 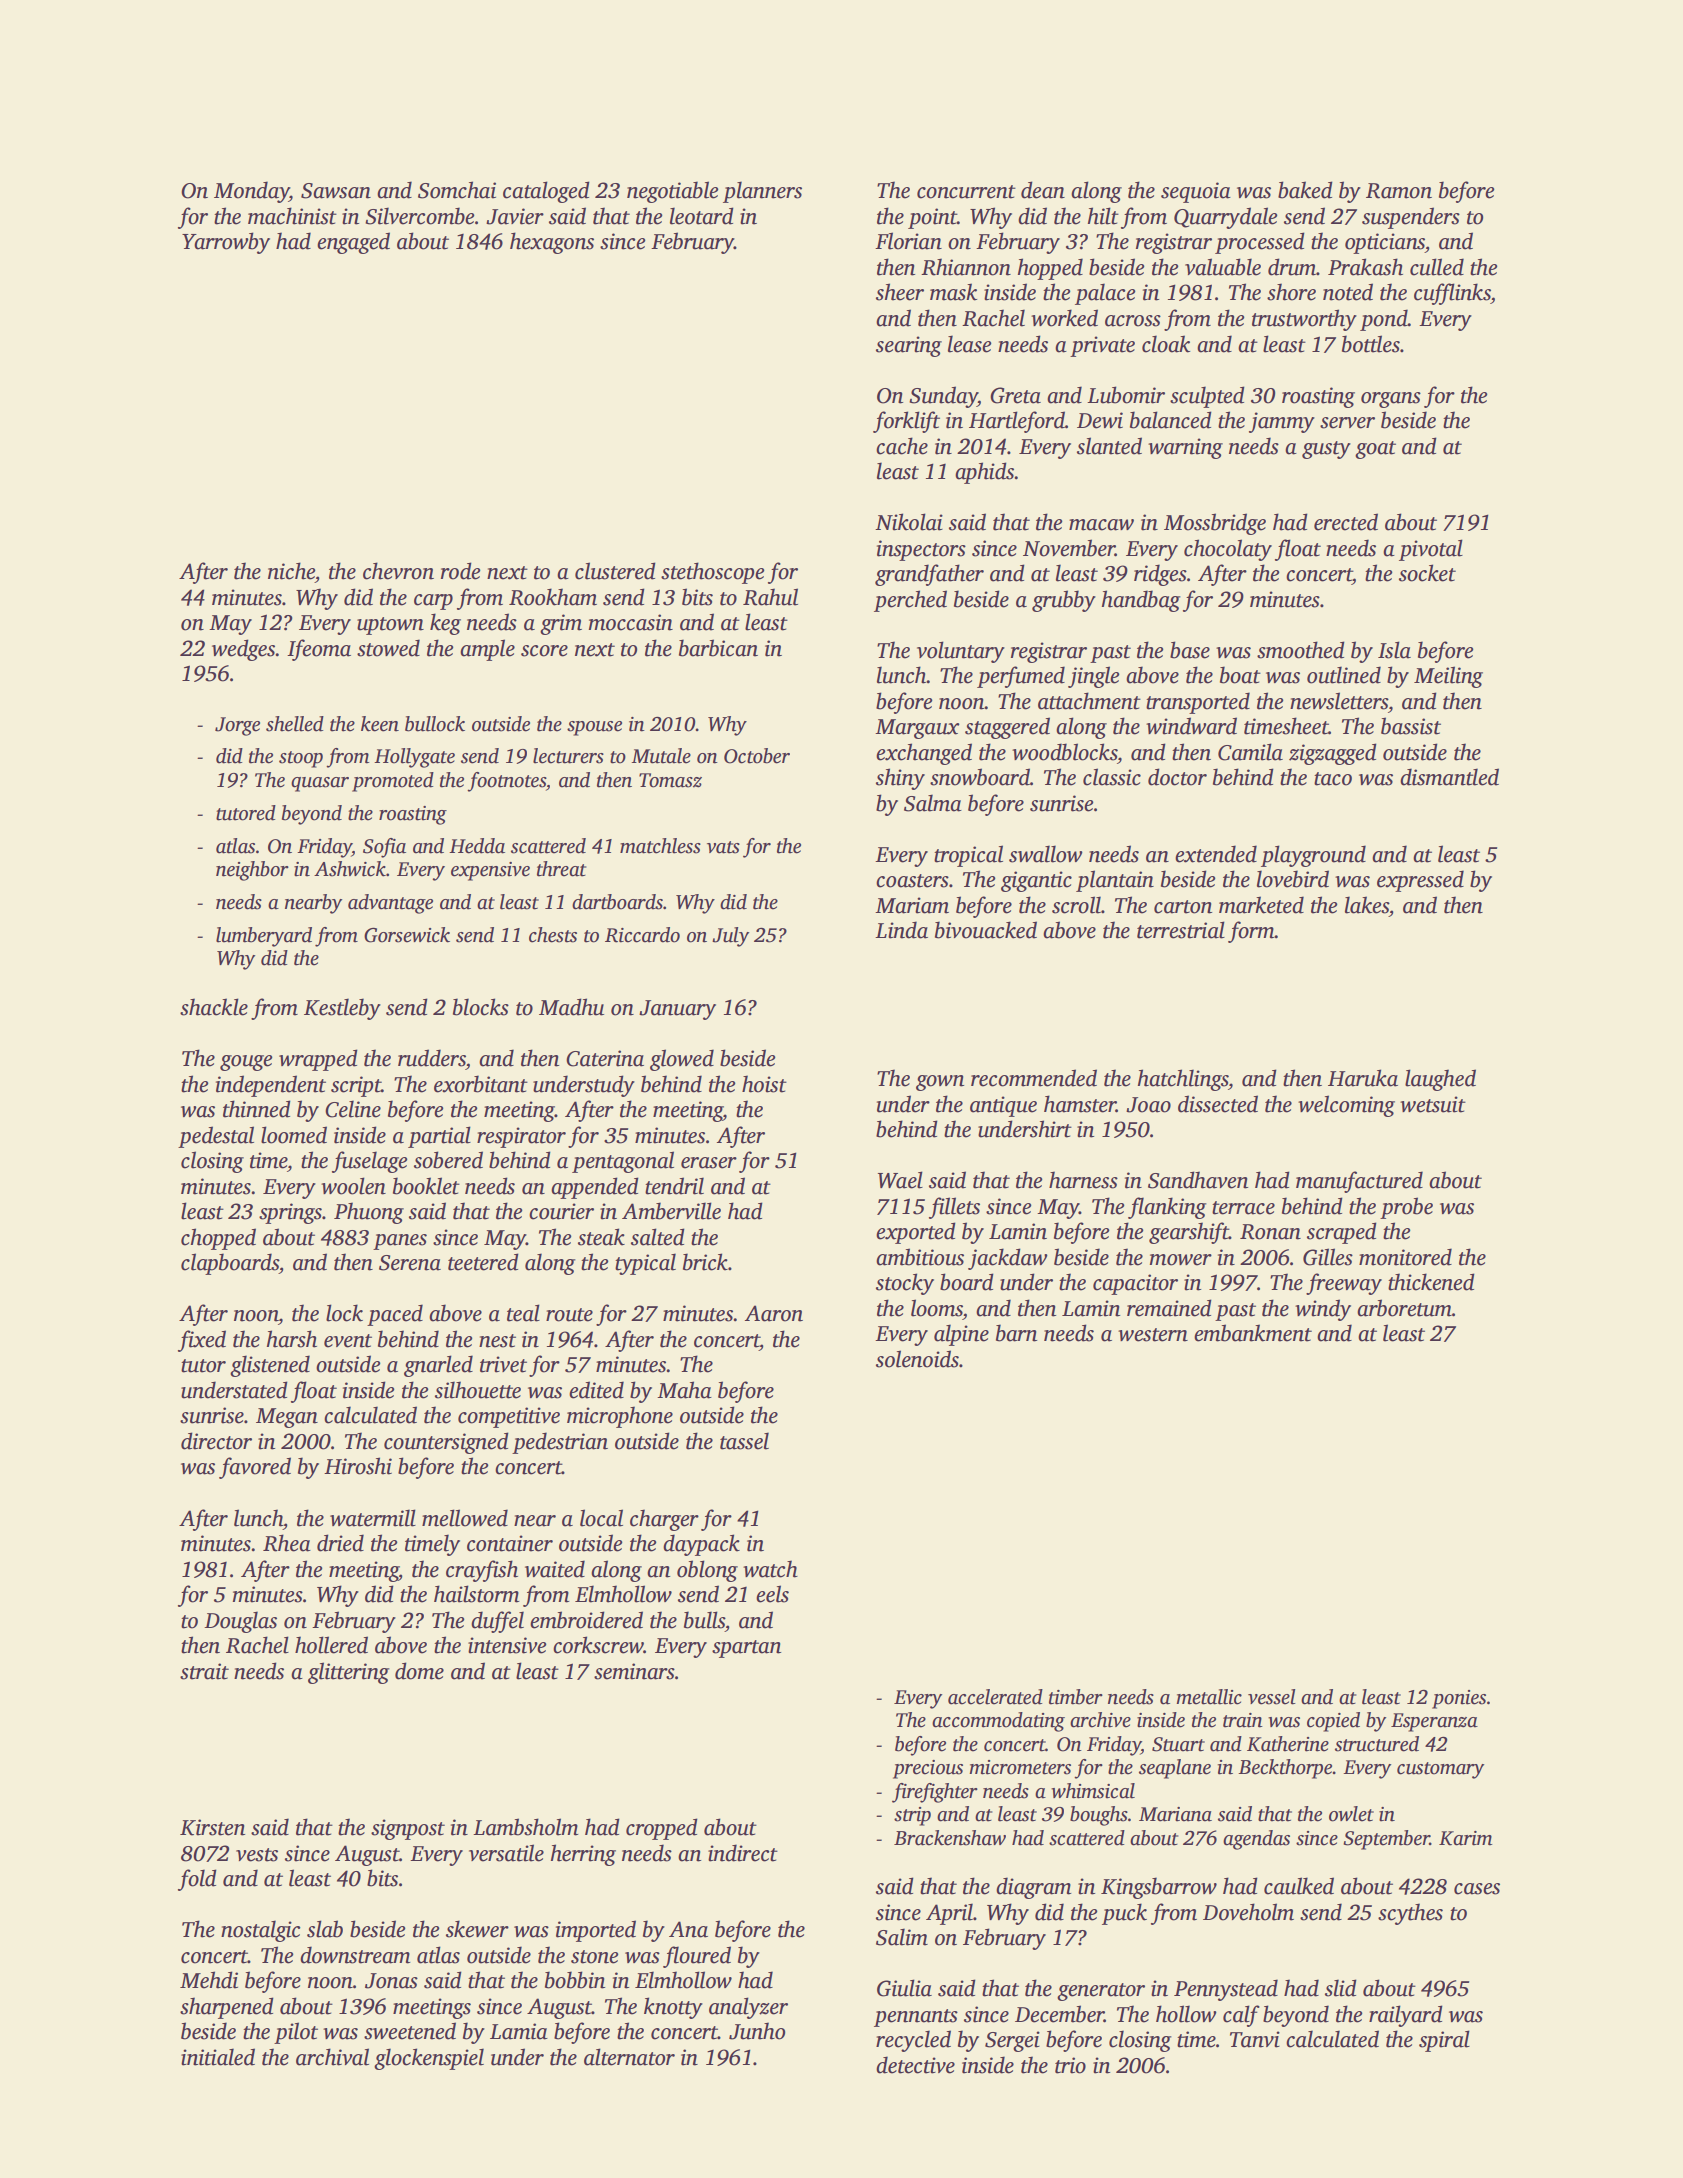 What do you see at coordinates (552, 243) in the screenshot?
I see `hexagons` at bounding box center [552, 243].
